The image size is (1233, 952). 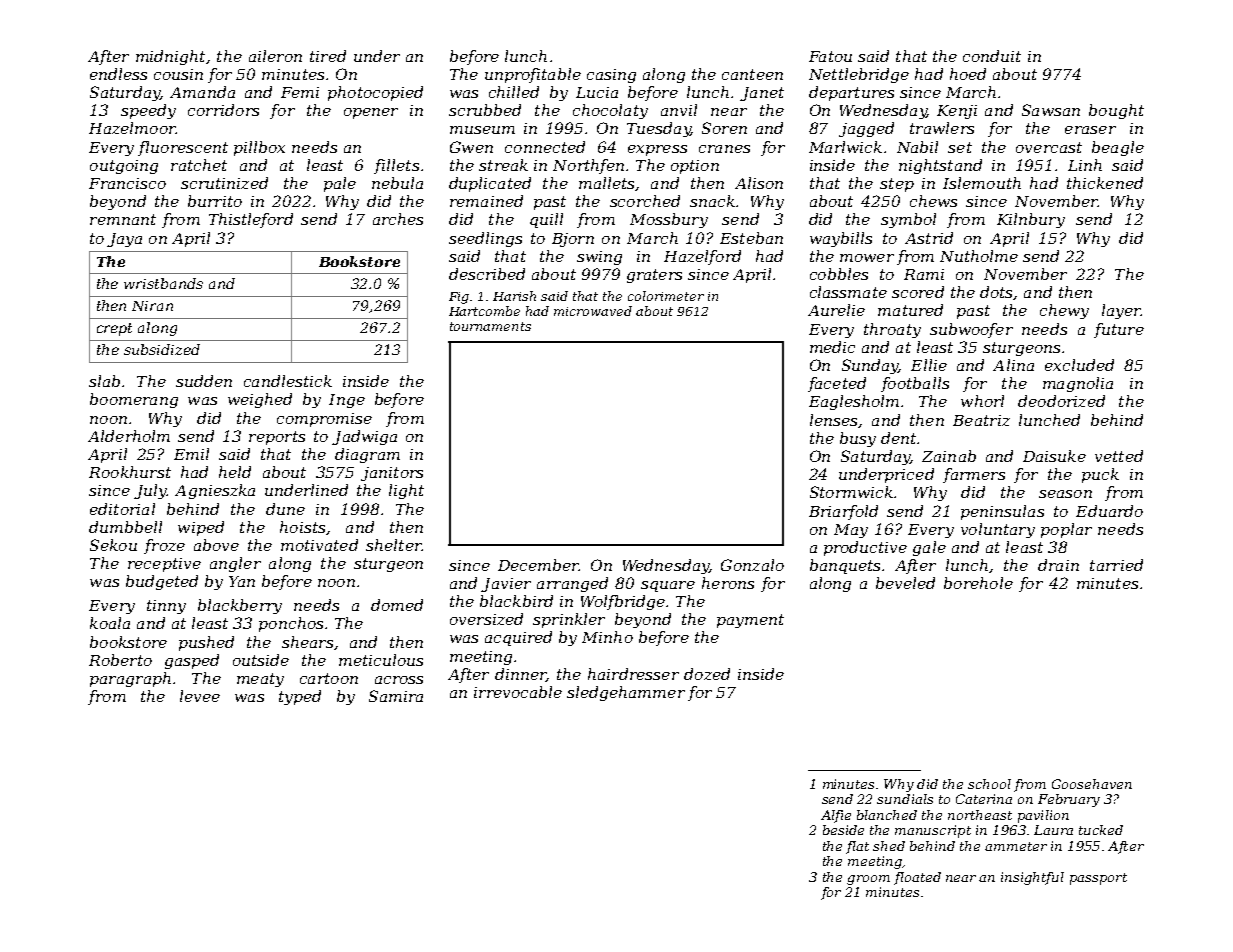 What do you see at coordinates (942, 128) in the document?
I see `trawlers` at bounding box center [942, 128].
